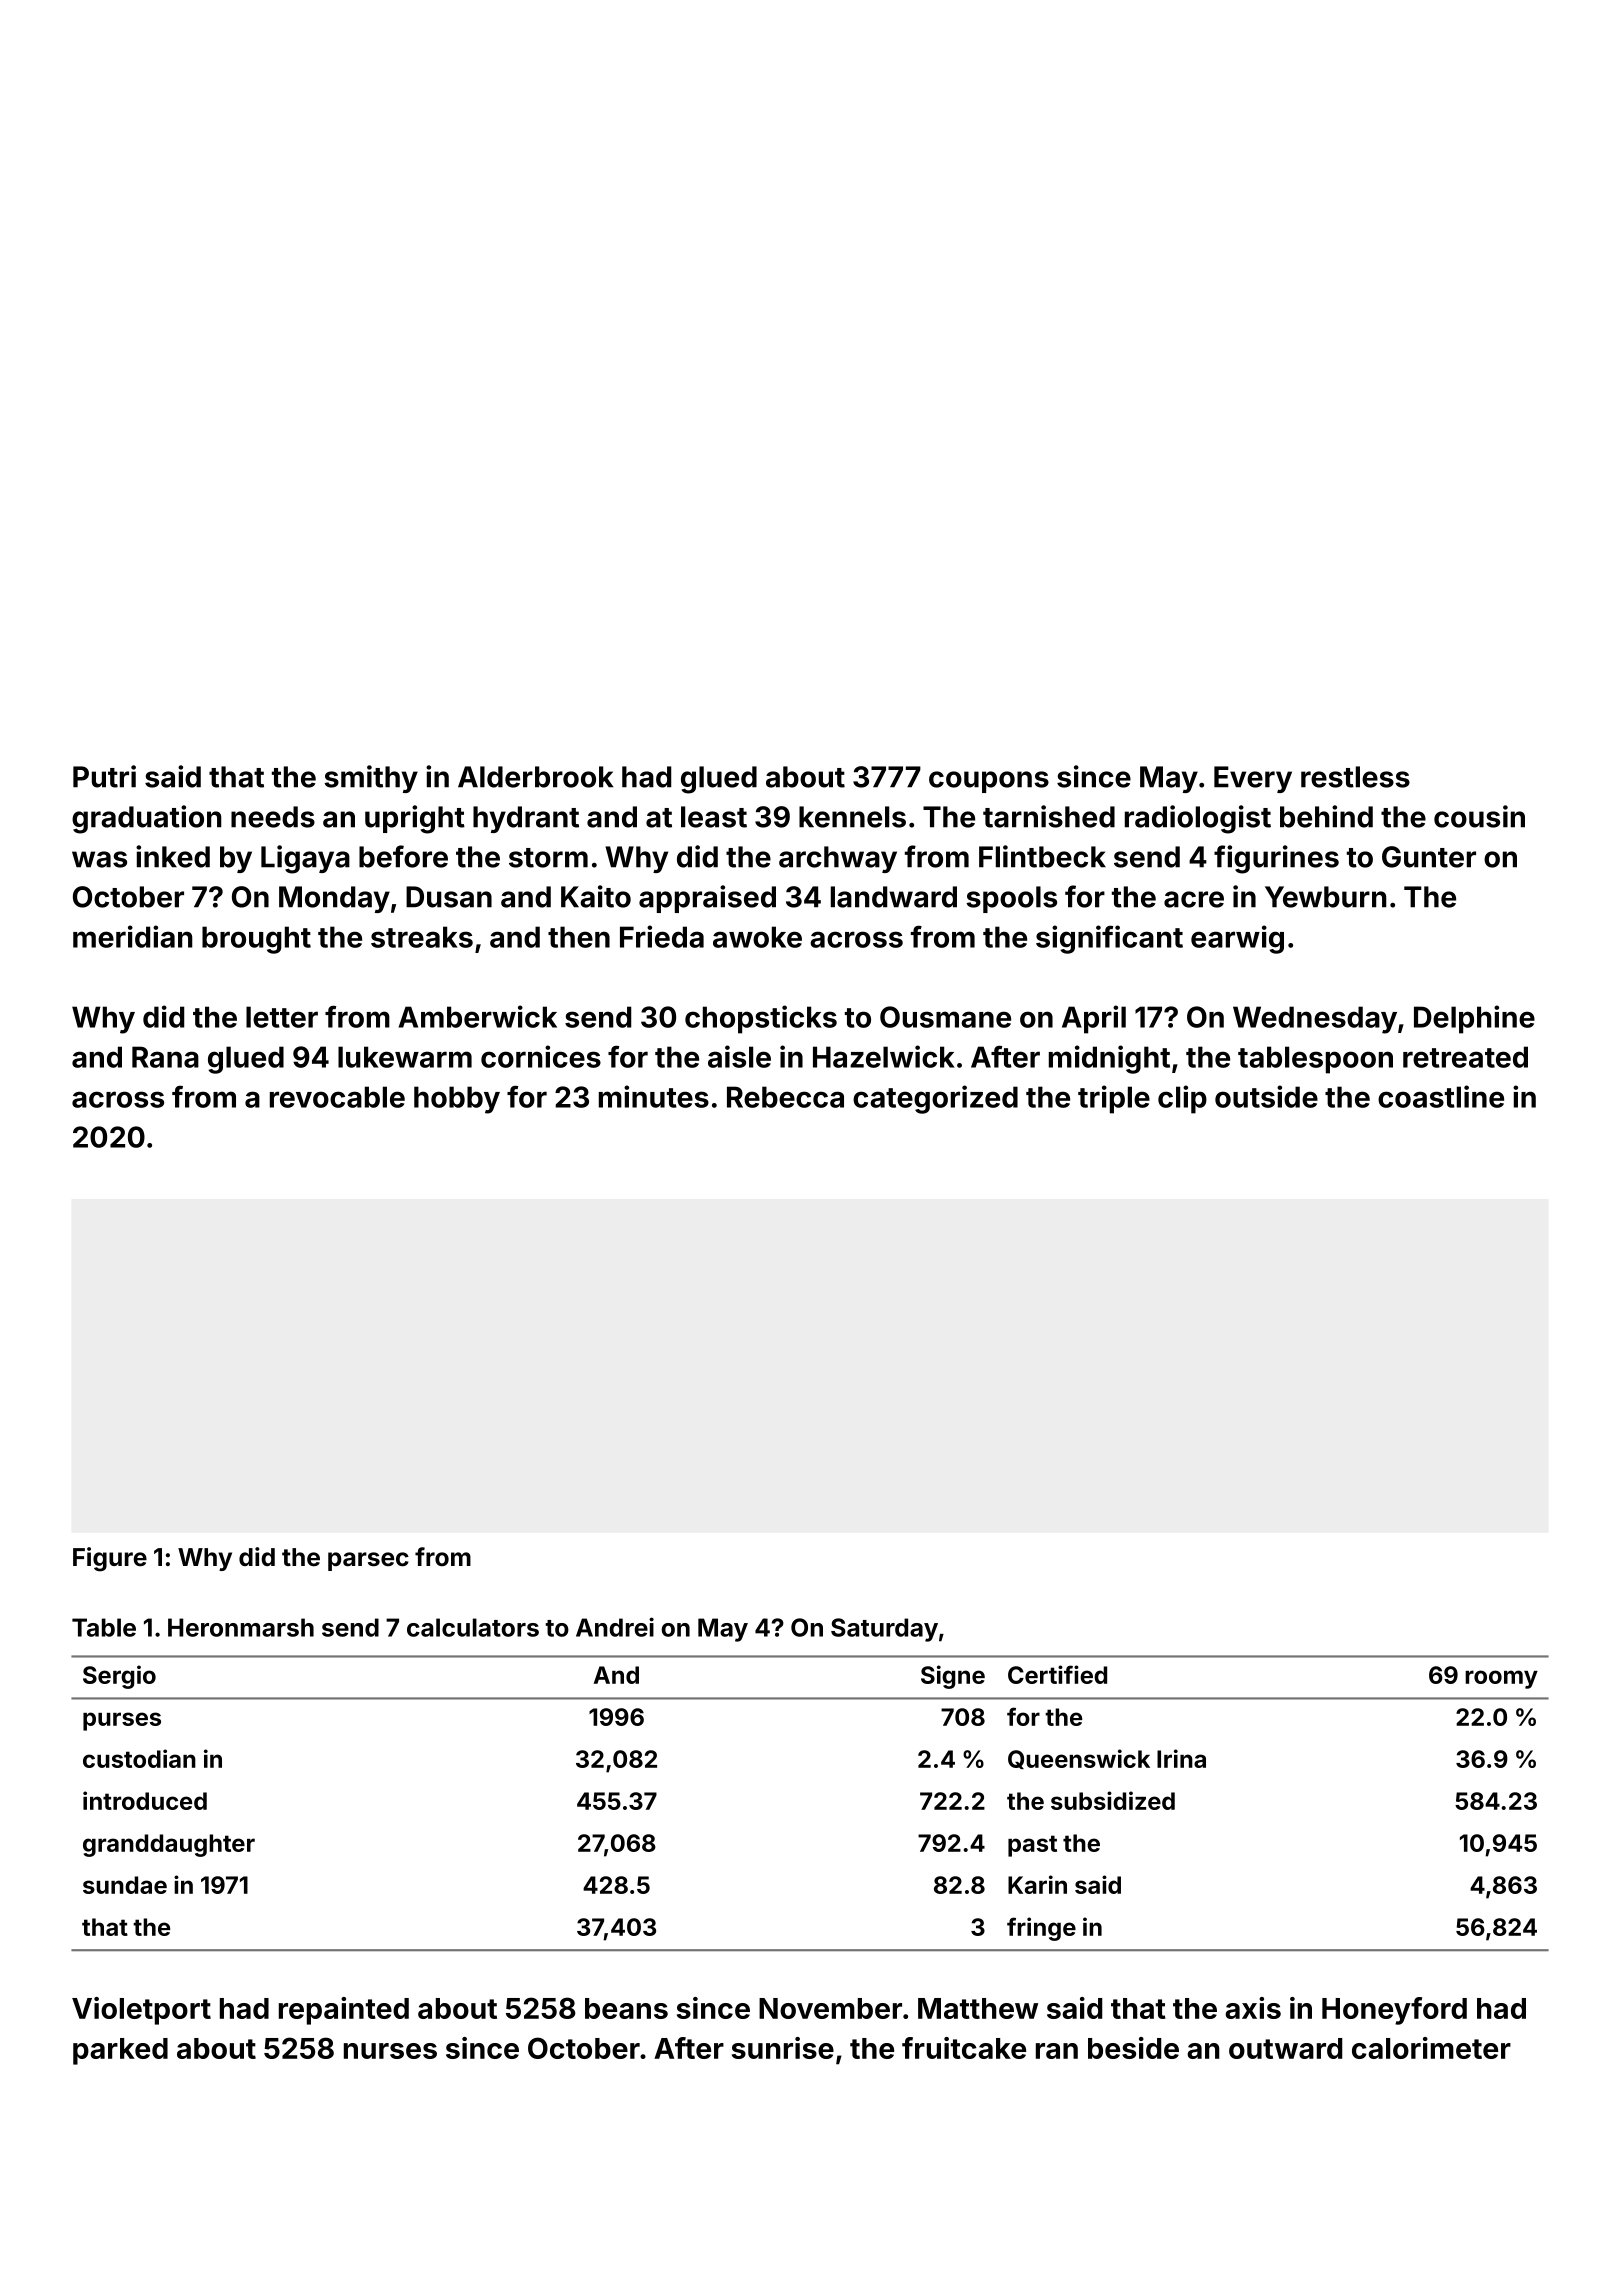 The width and height of the screenshot is (1620, 2292). What do you see at coordinates (169, 1845) in the screenshot?
I see `granddaughter` at bounding box center [169, 1845].
